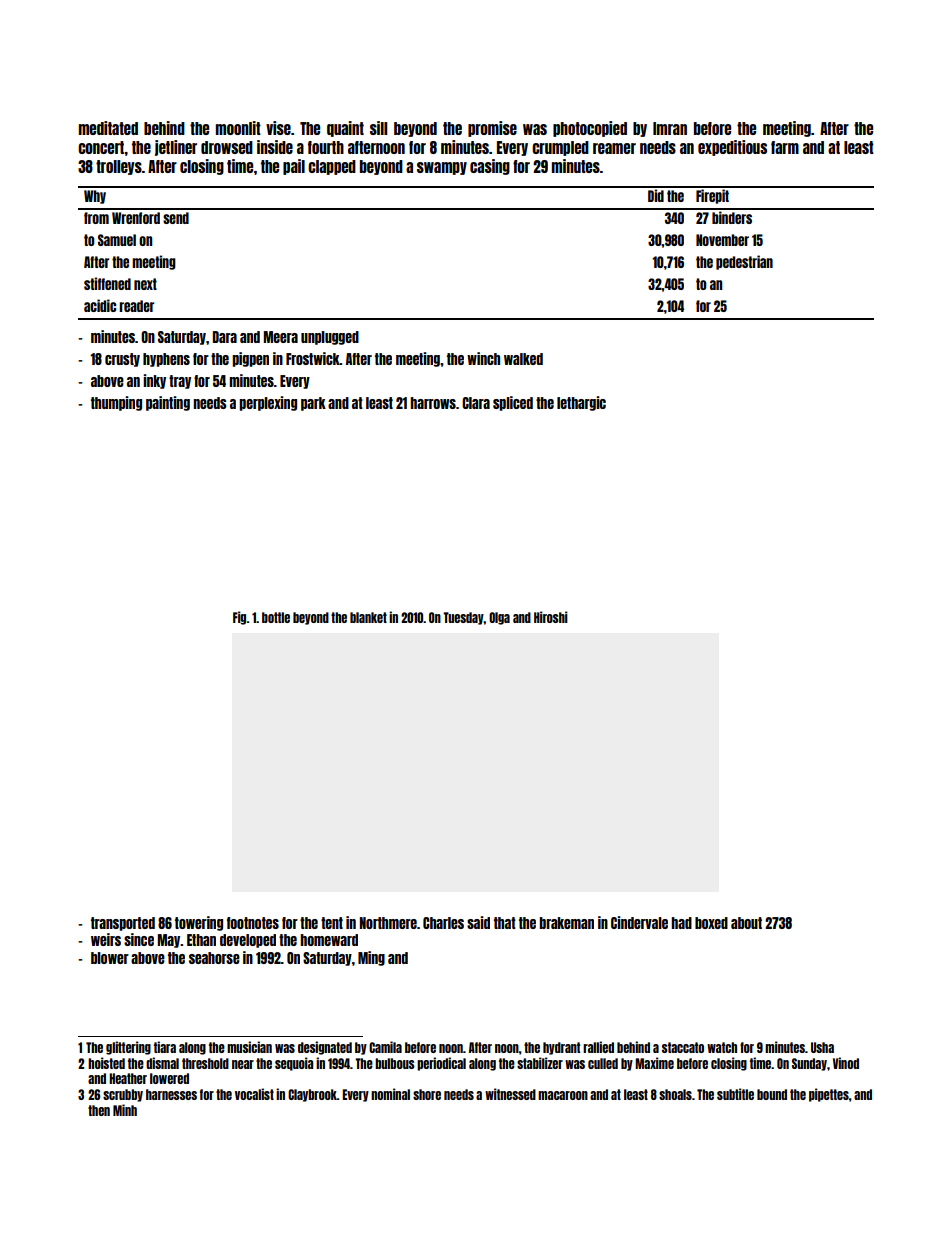 The height and width of the image is (1233, 952). Describe the element at coordinates (744, 262) in the image. I see `pedestrian` at that location.
